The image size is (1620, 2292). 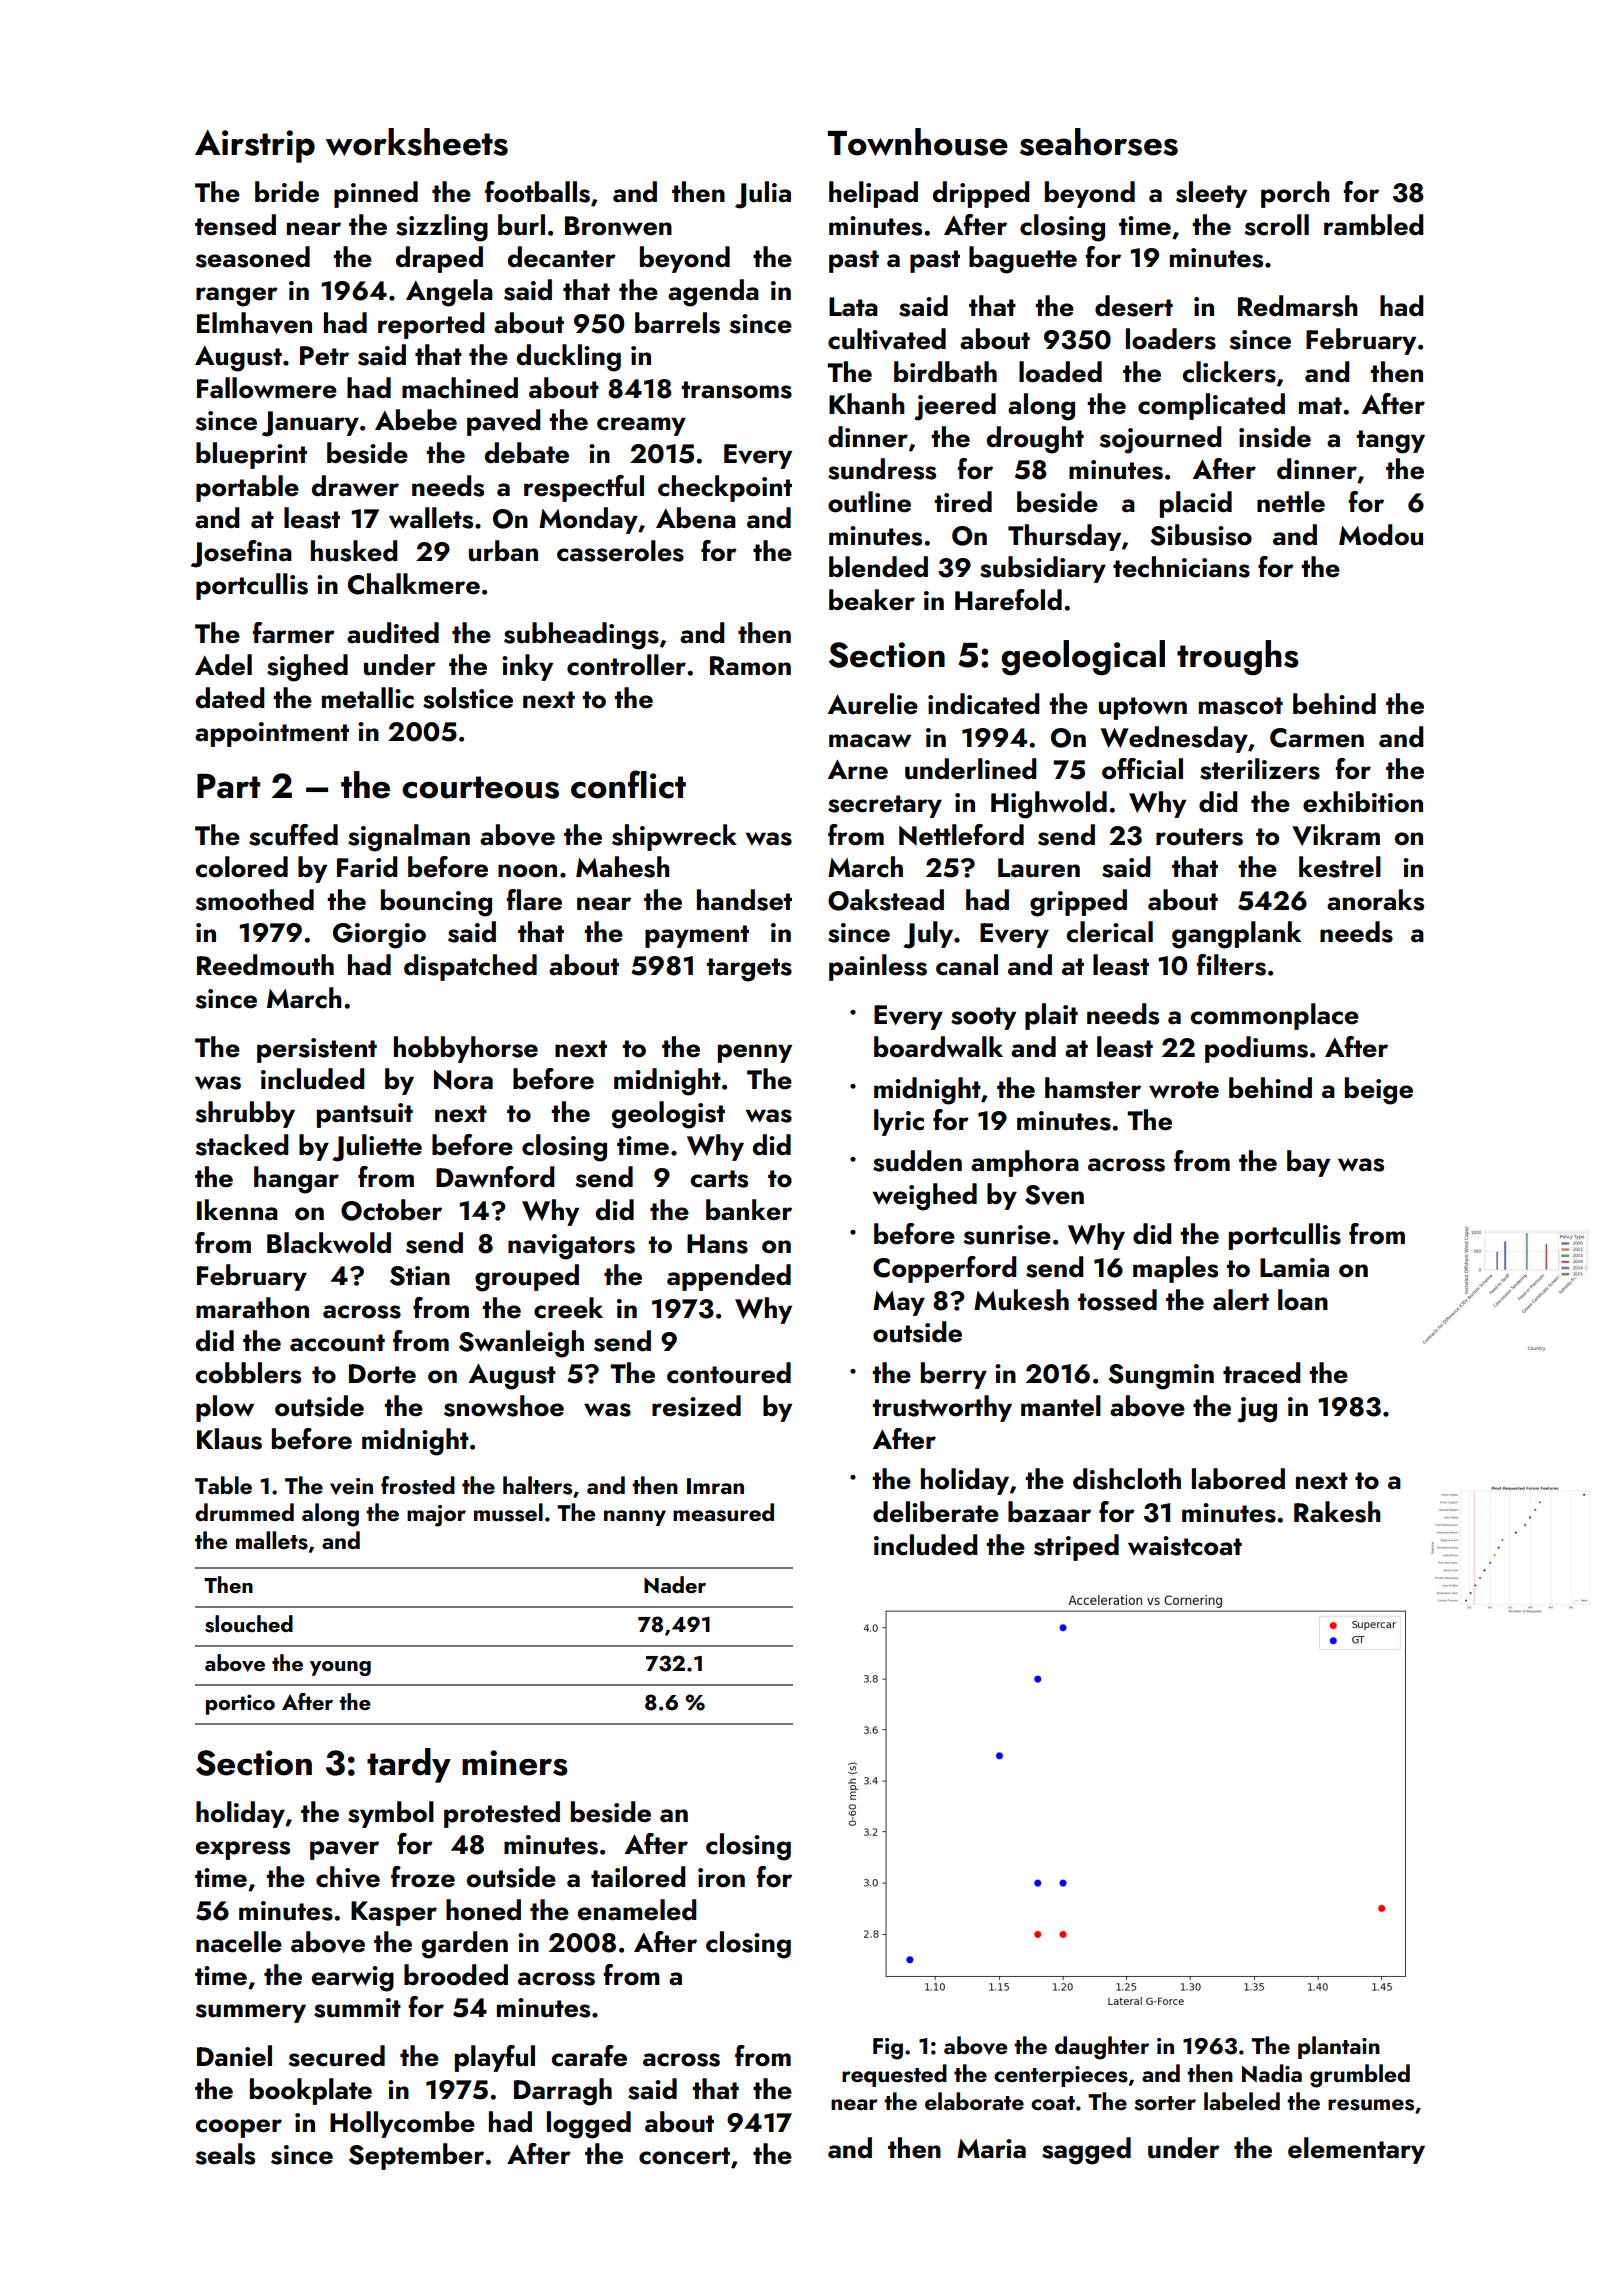 I want to click on desert, so click(x=1134, y=306).
